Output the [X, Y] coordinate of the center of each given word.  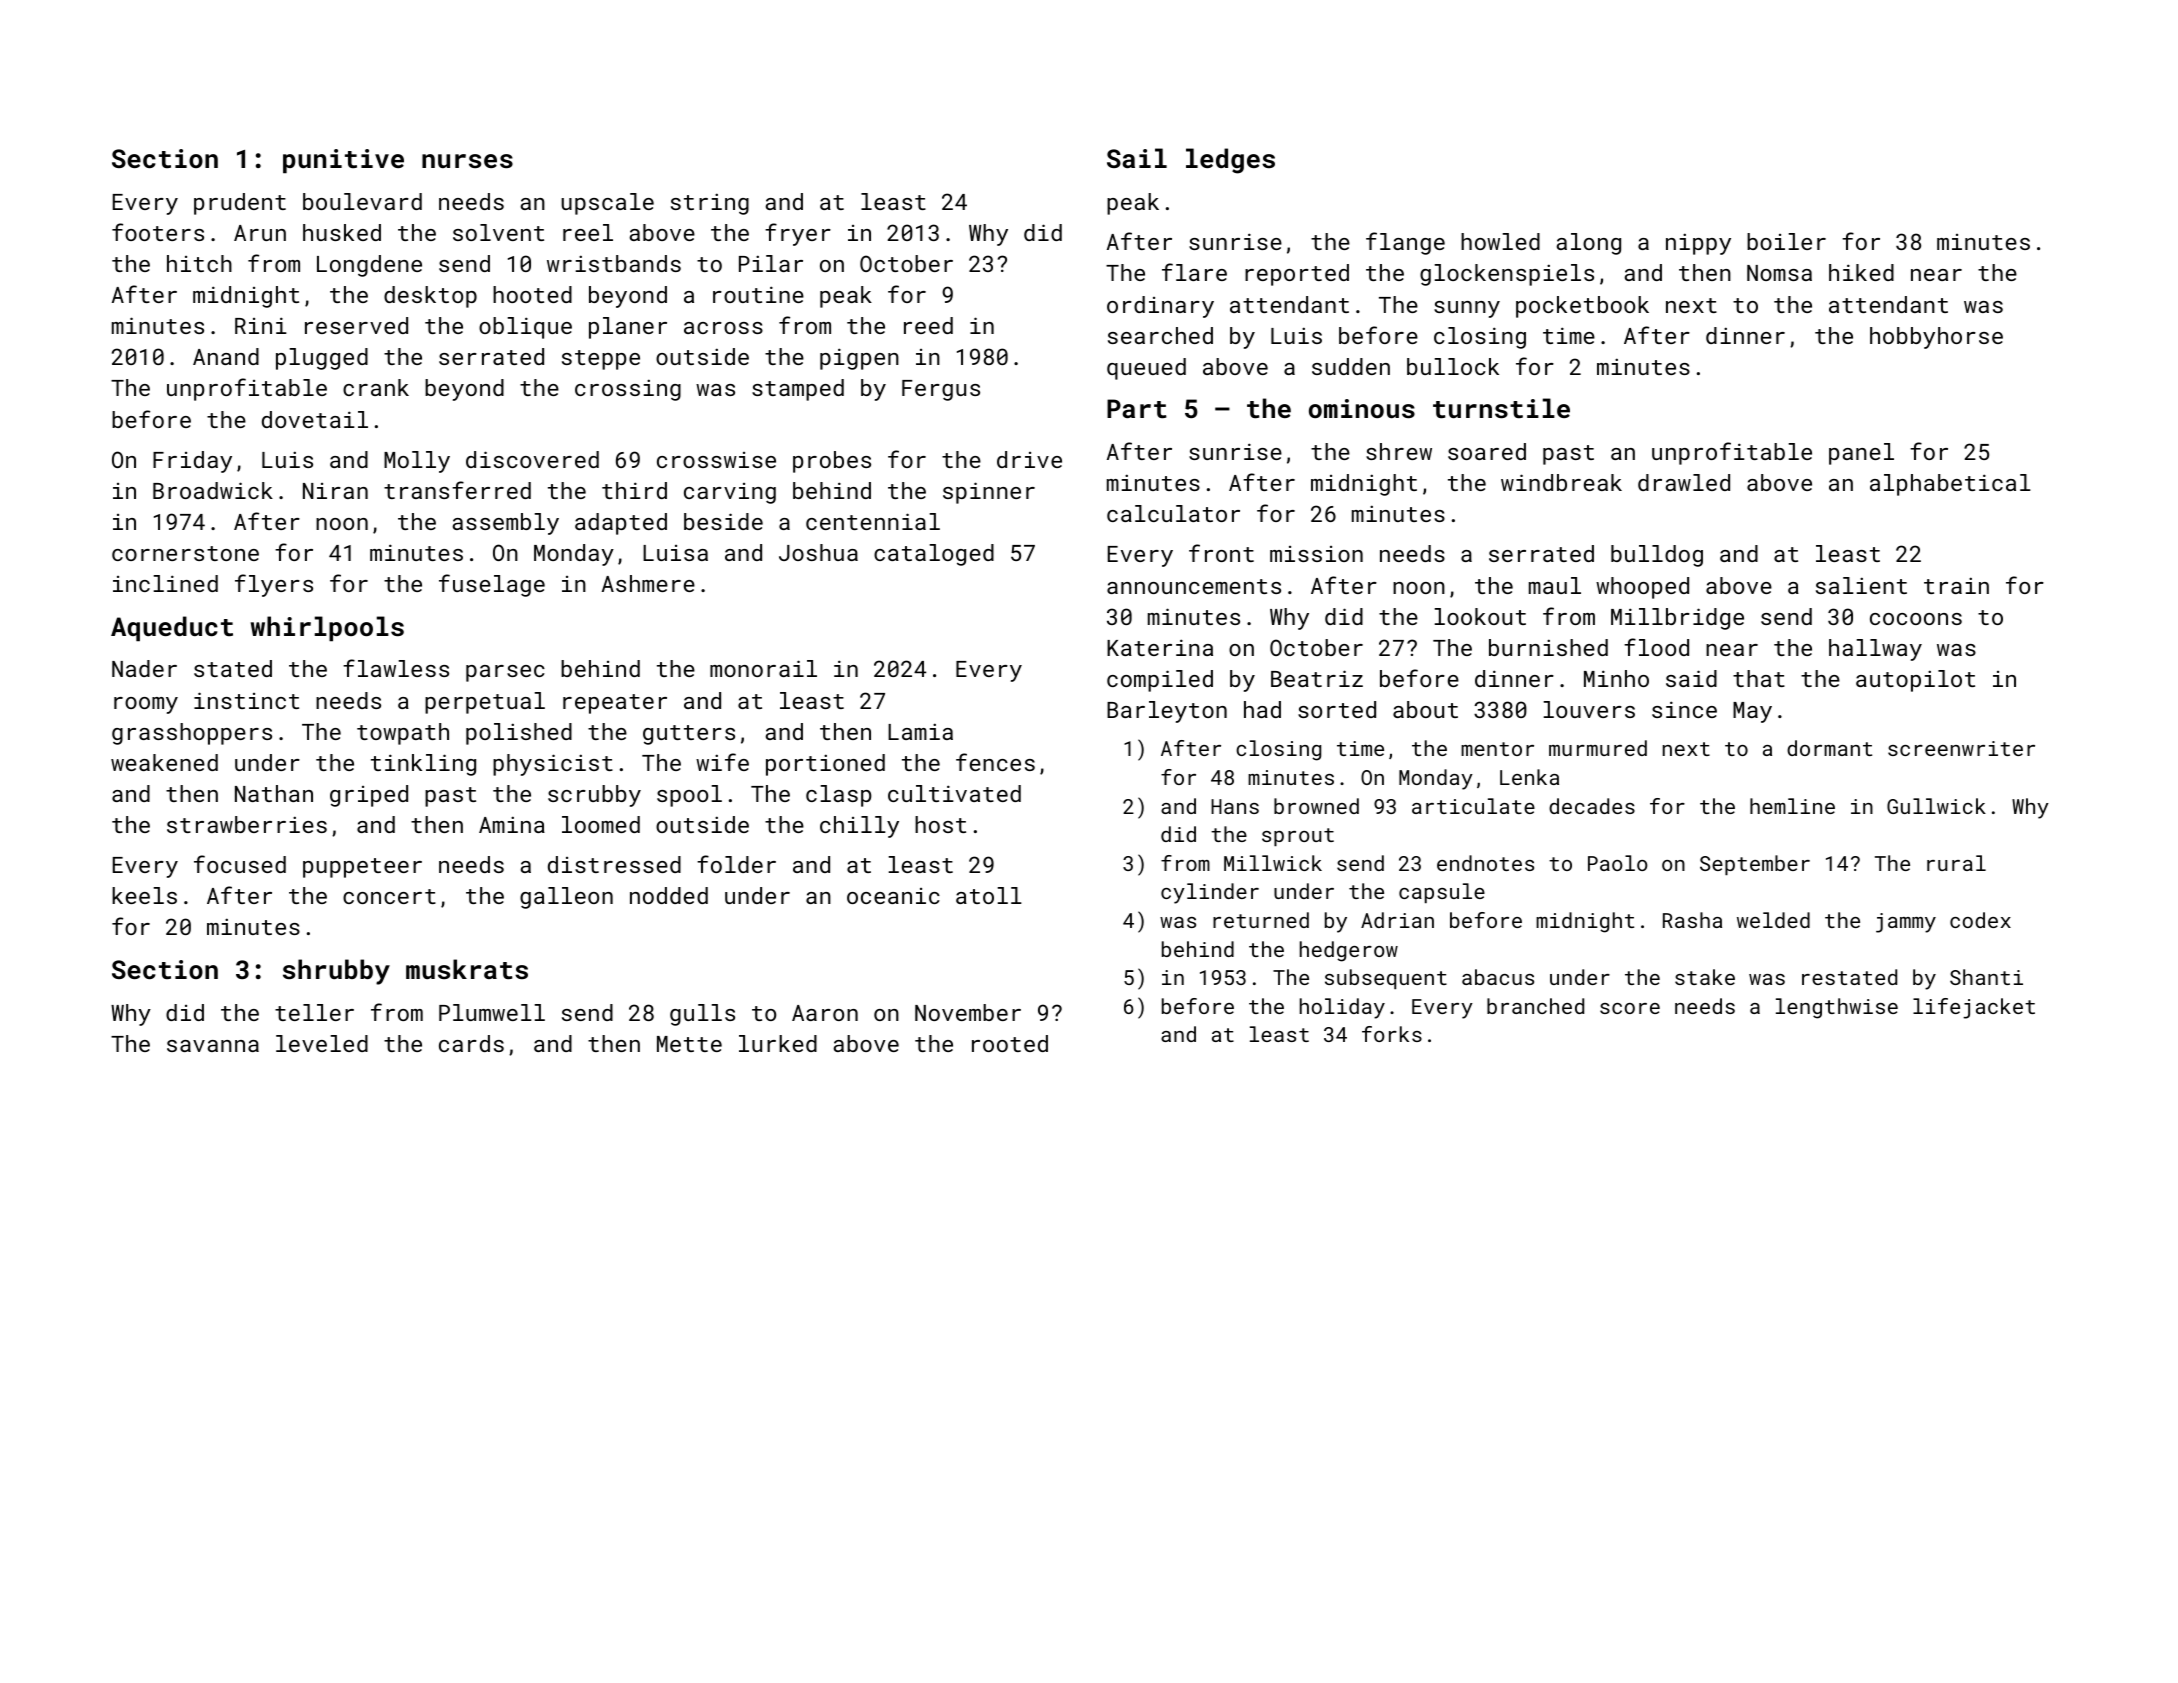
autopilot [1915, 681]
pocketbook [1582, 307]
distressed [614, 864]
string [710, 204]
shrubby [336, 972]
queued [1146, 369]
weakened [164, 762]
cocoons [1916, 619]
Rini [261, 325]
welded [1773, 920]
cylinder [1210, 893]
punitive [343, 161]
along [1588, 244]
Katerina [1160, 647]
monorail [763, 668]
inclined [165, 583]
